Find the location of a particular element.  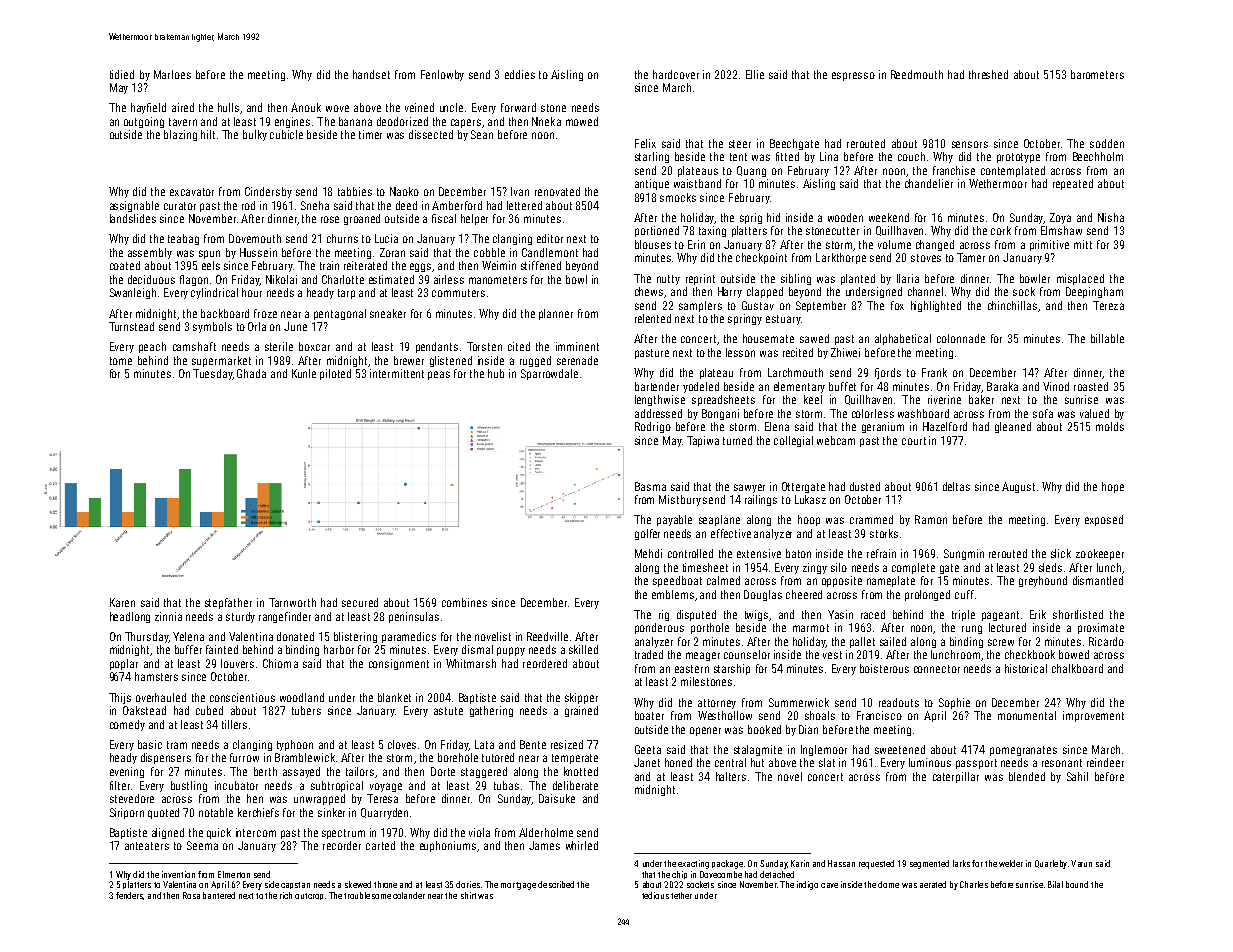

porthole is located at coordinates (710, 628).
